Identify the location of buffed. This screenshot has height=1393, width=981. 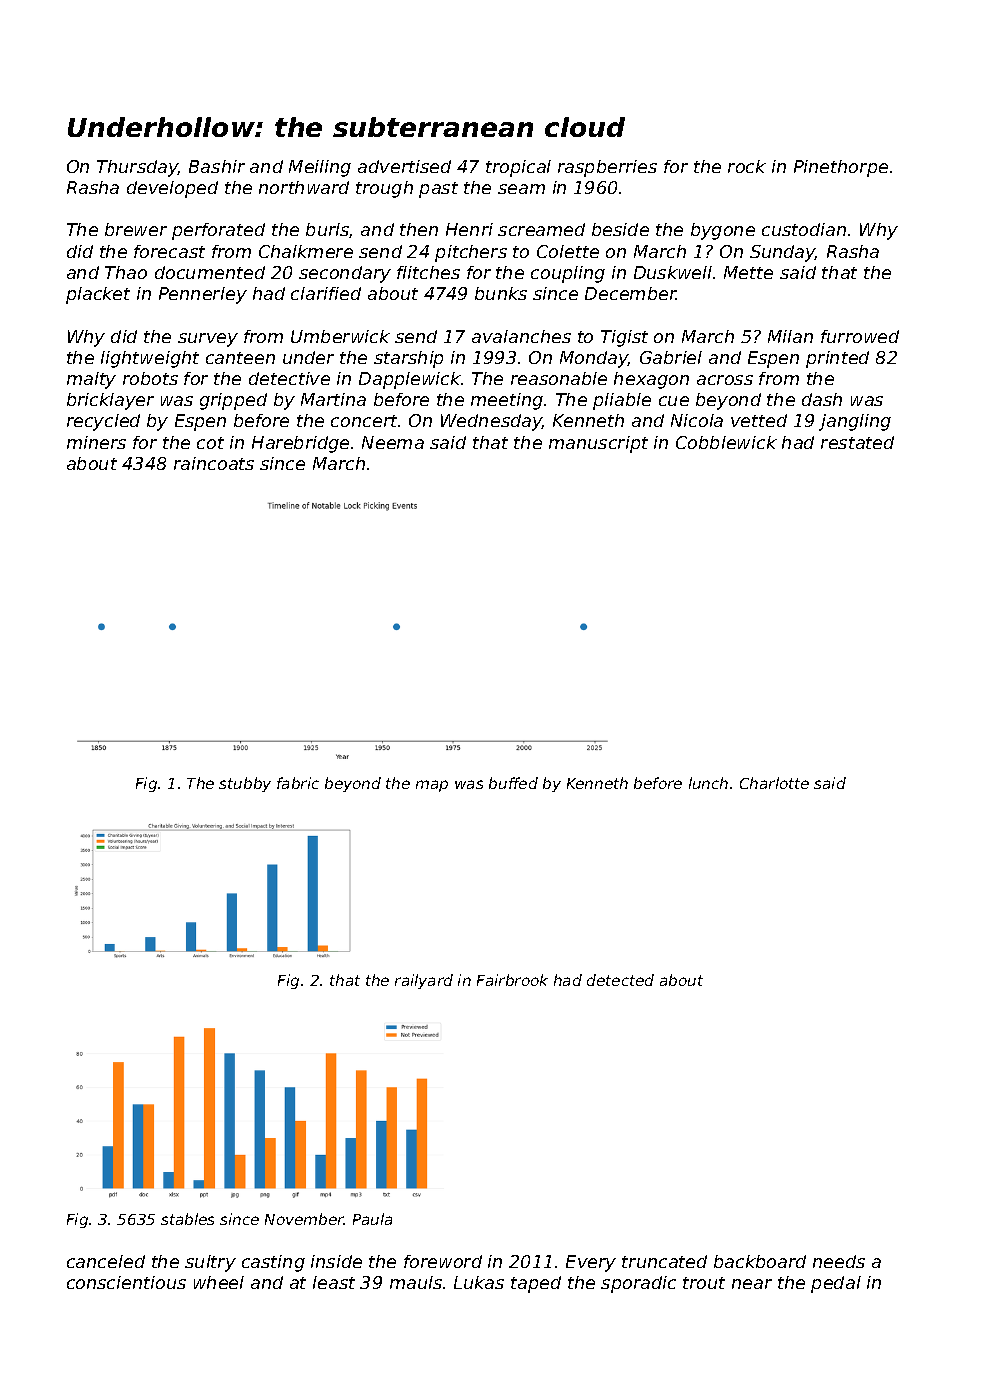
(513, 783).
